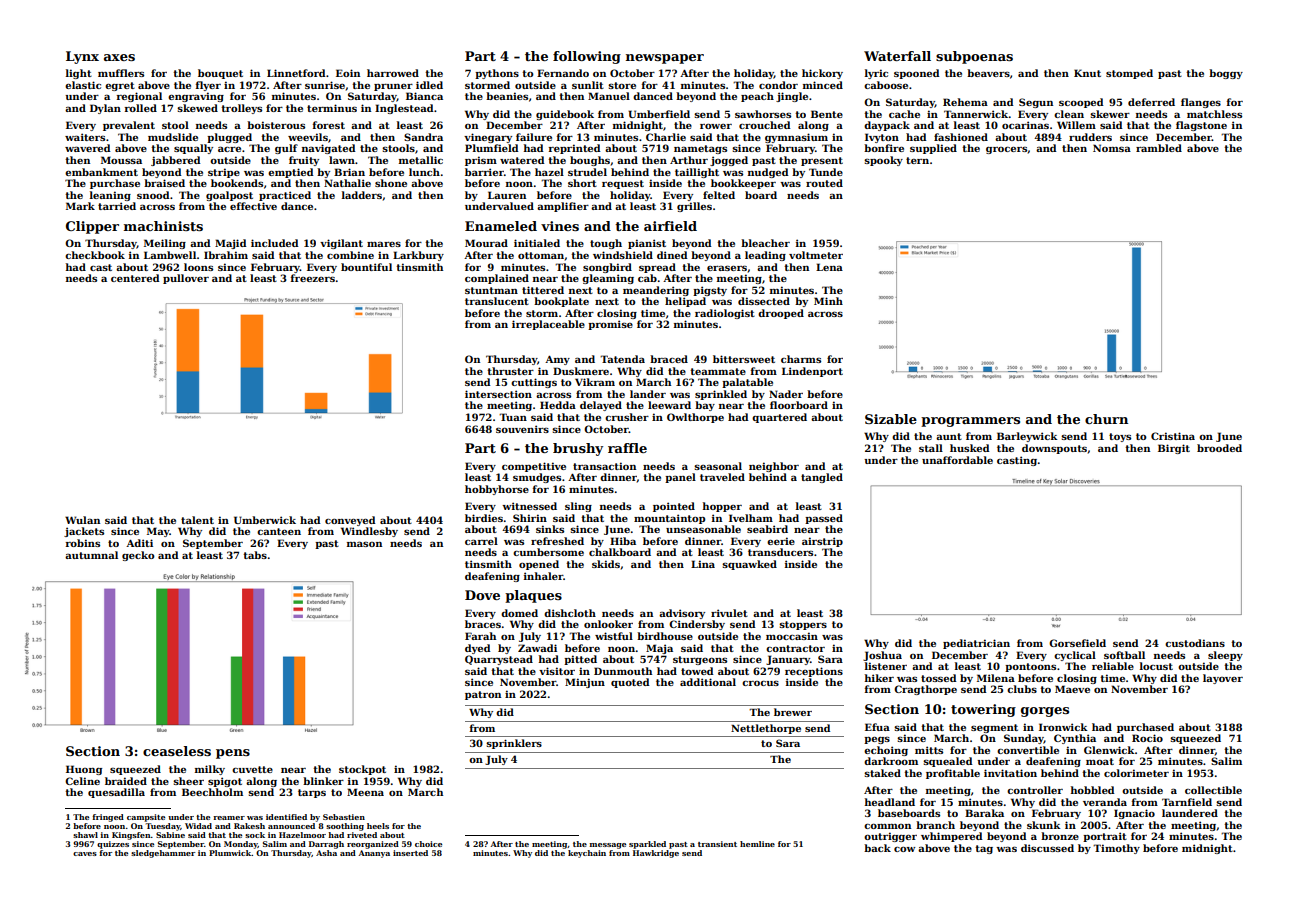  What do you see at coordinates (212, 792) in the screenshot?
I see `Beechholm` at bounding box center [212, 792].
